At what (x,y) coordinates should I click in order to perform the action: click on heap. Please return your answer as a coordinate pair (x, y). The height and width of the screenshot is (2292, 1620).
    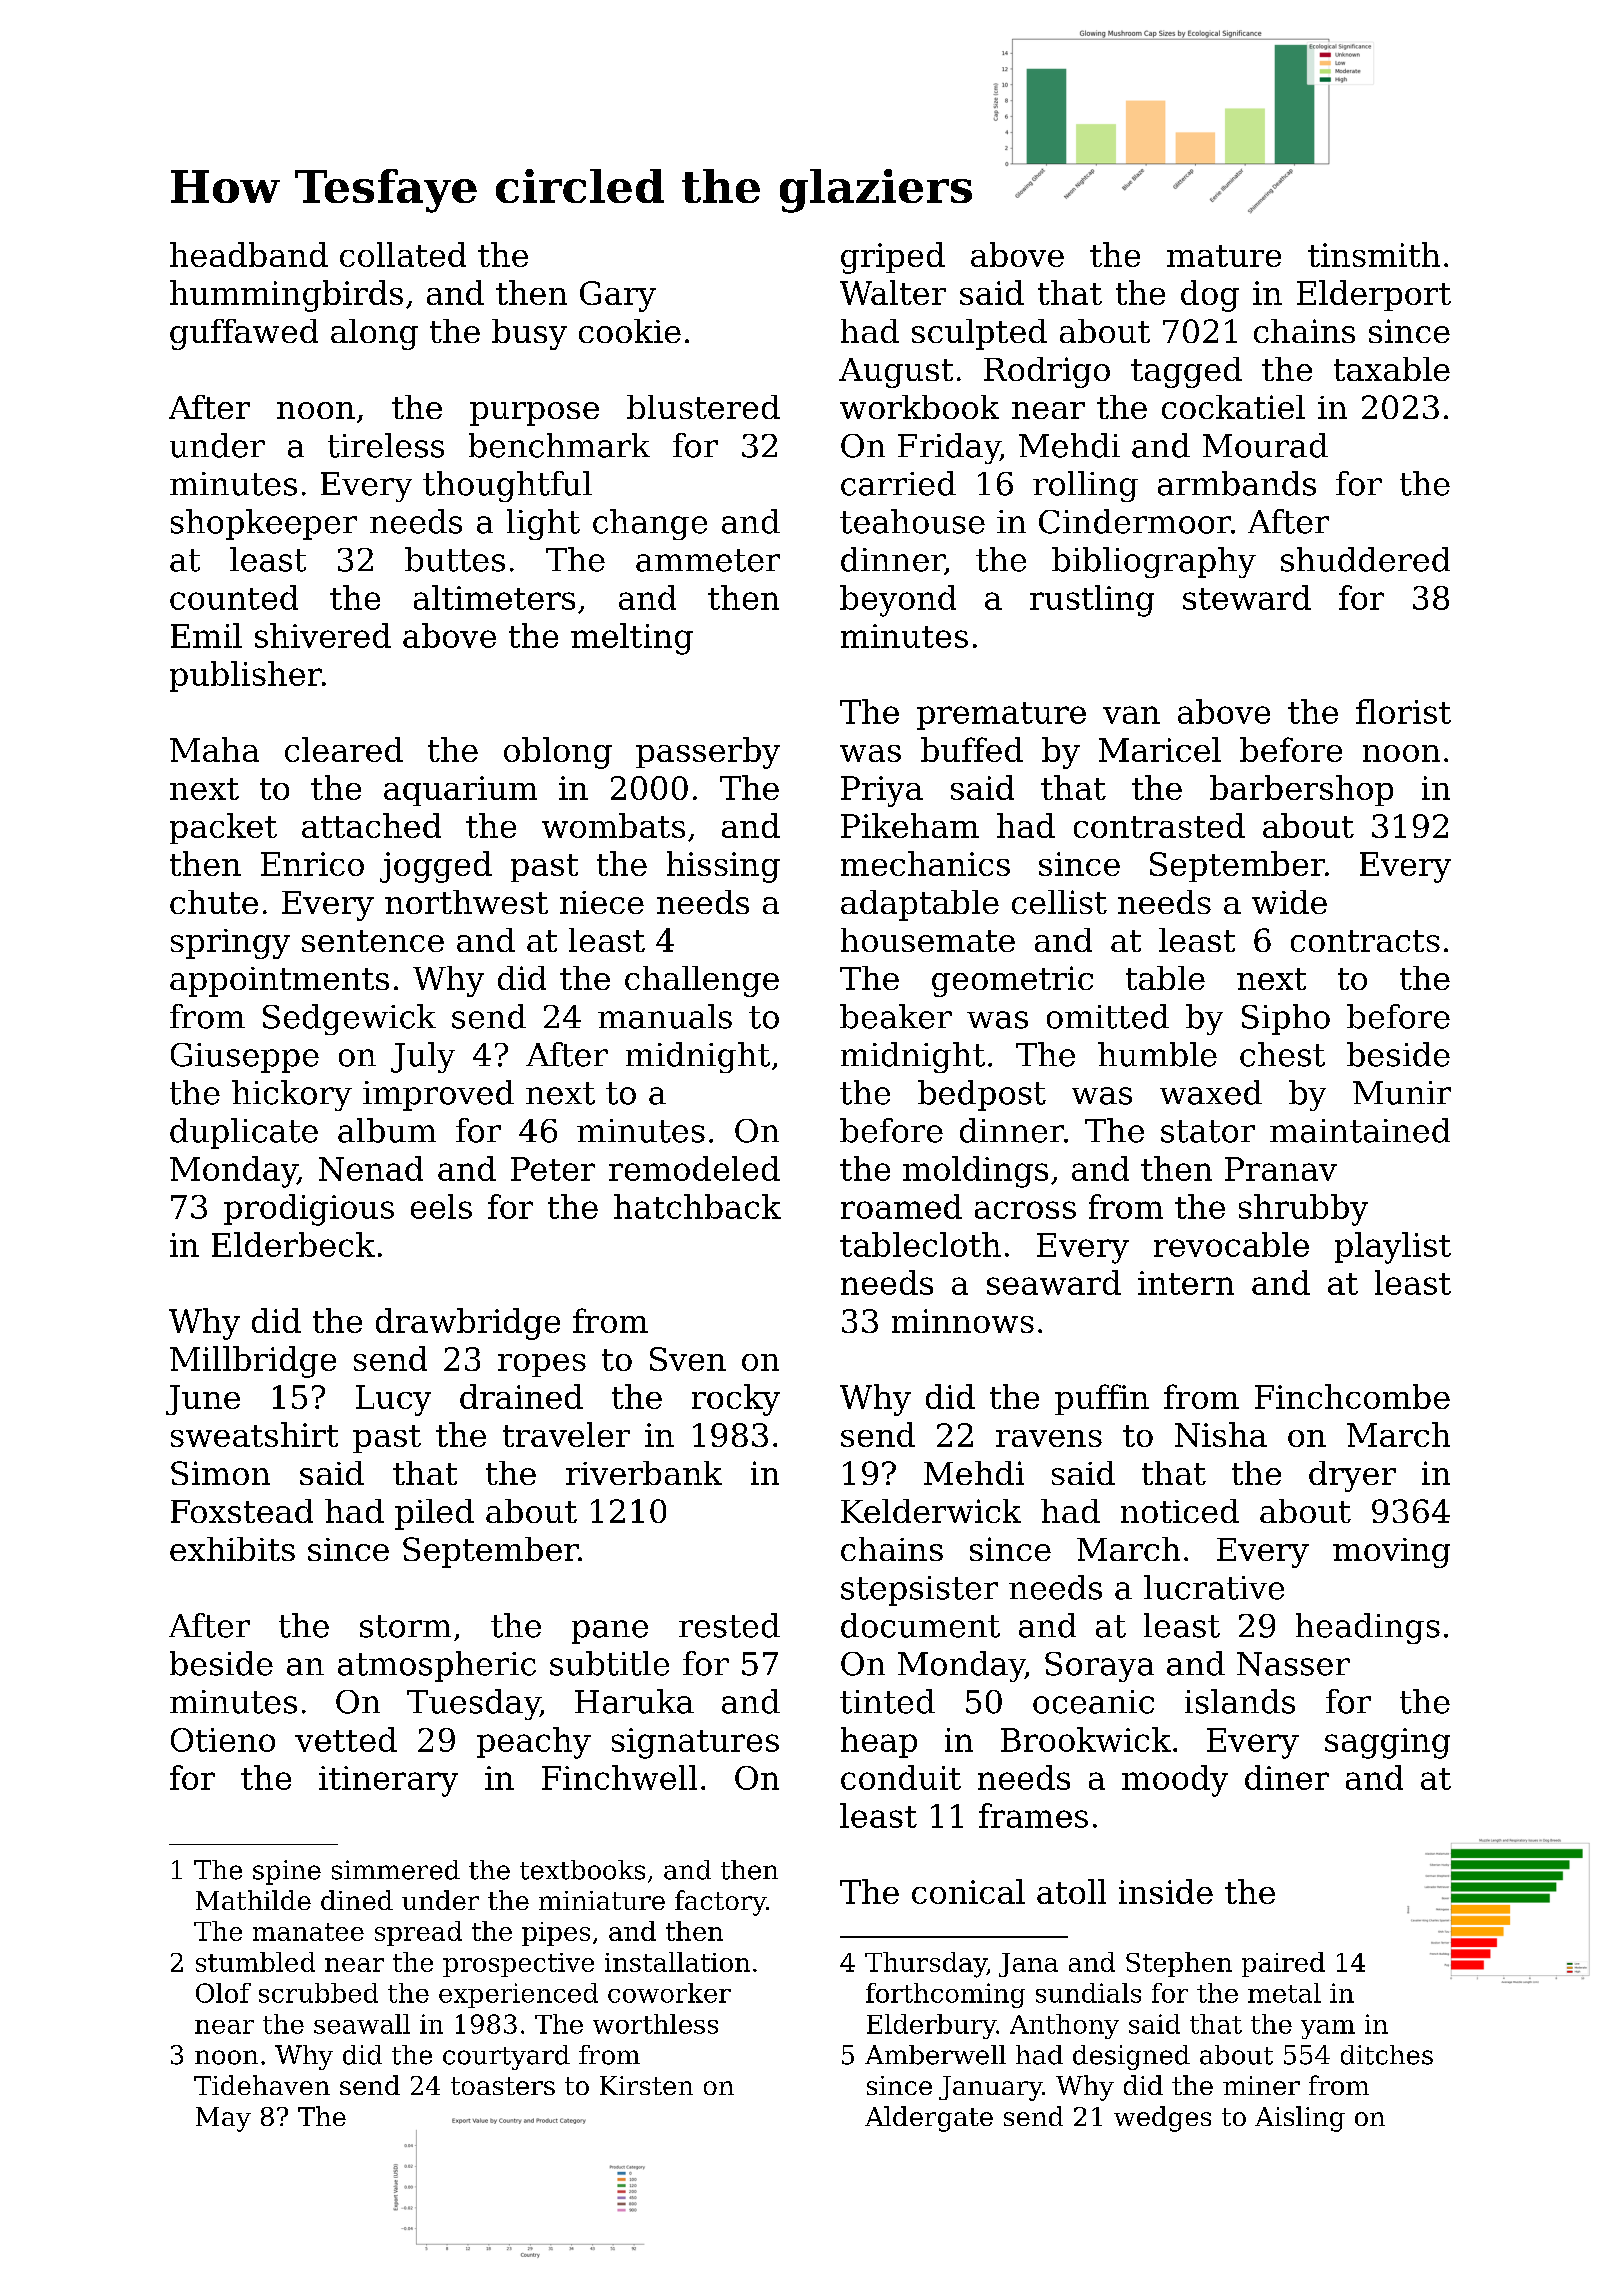
    Looking at the image, I should click on (879, 1742).
